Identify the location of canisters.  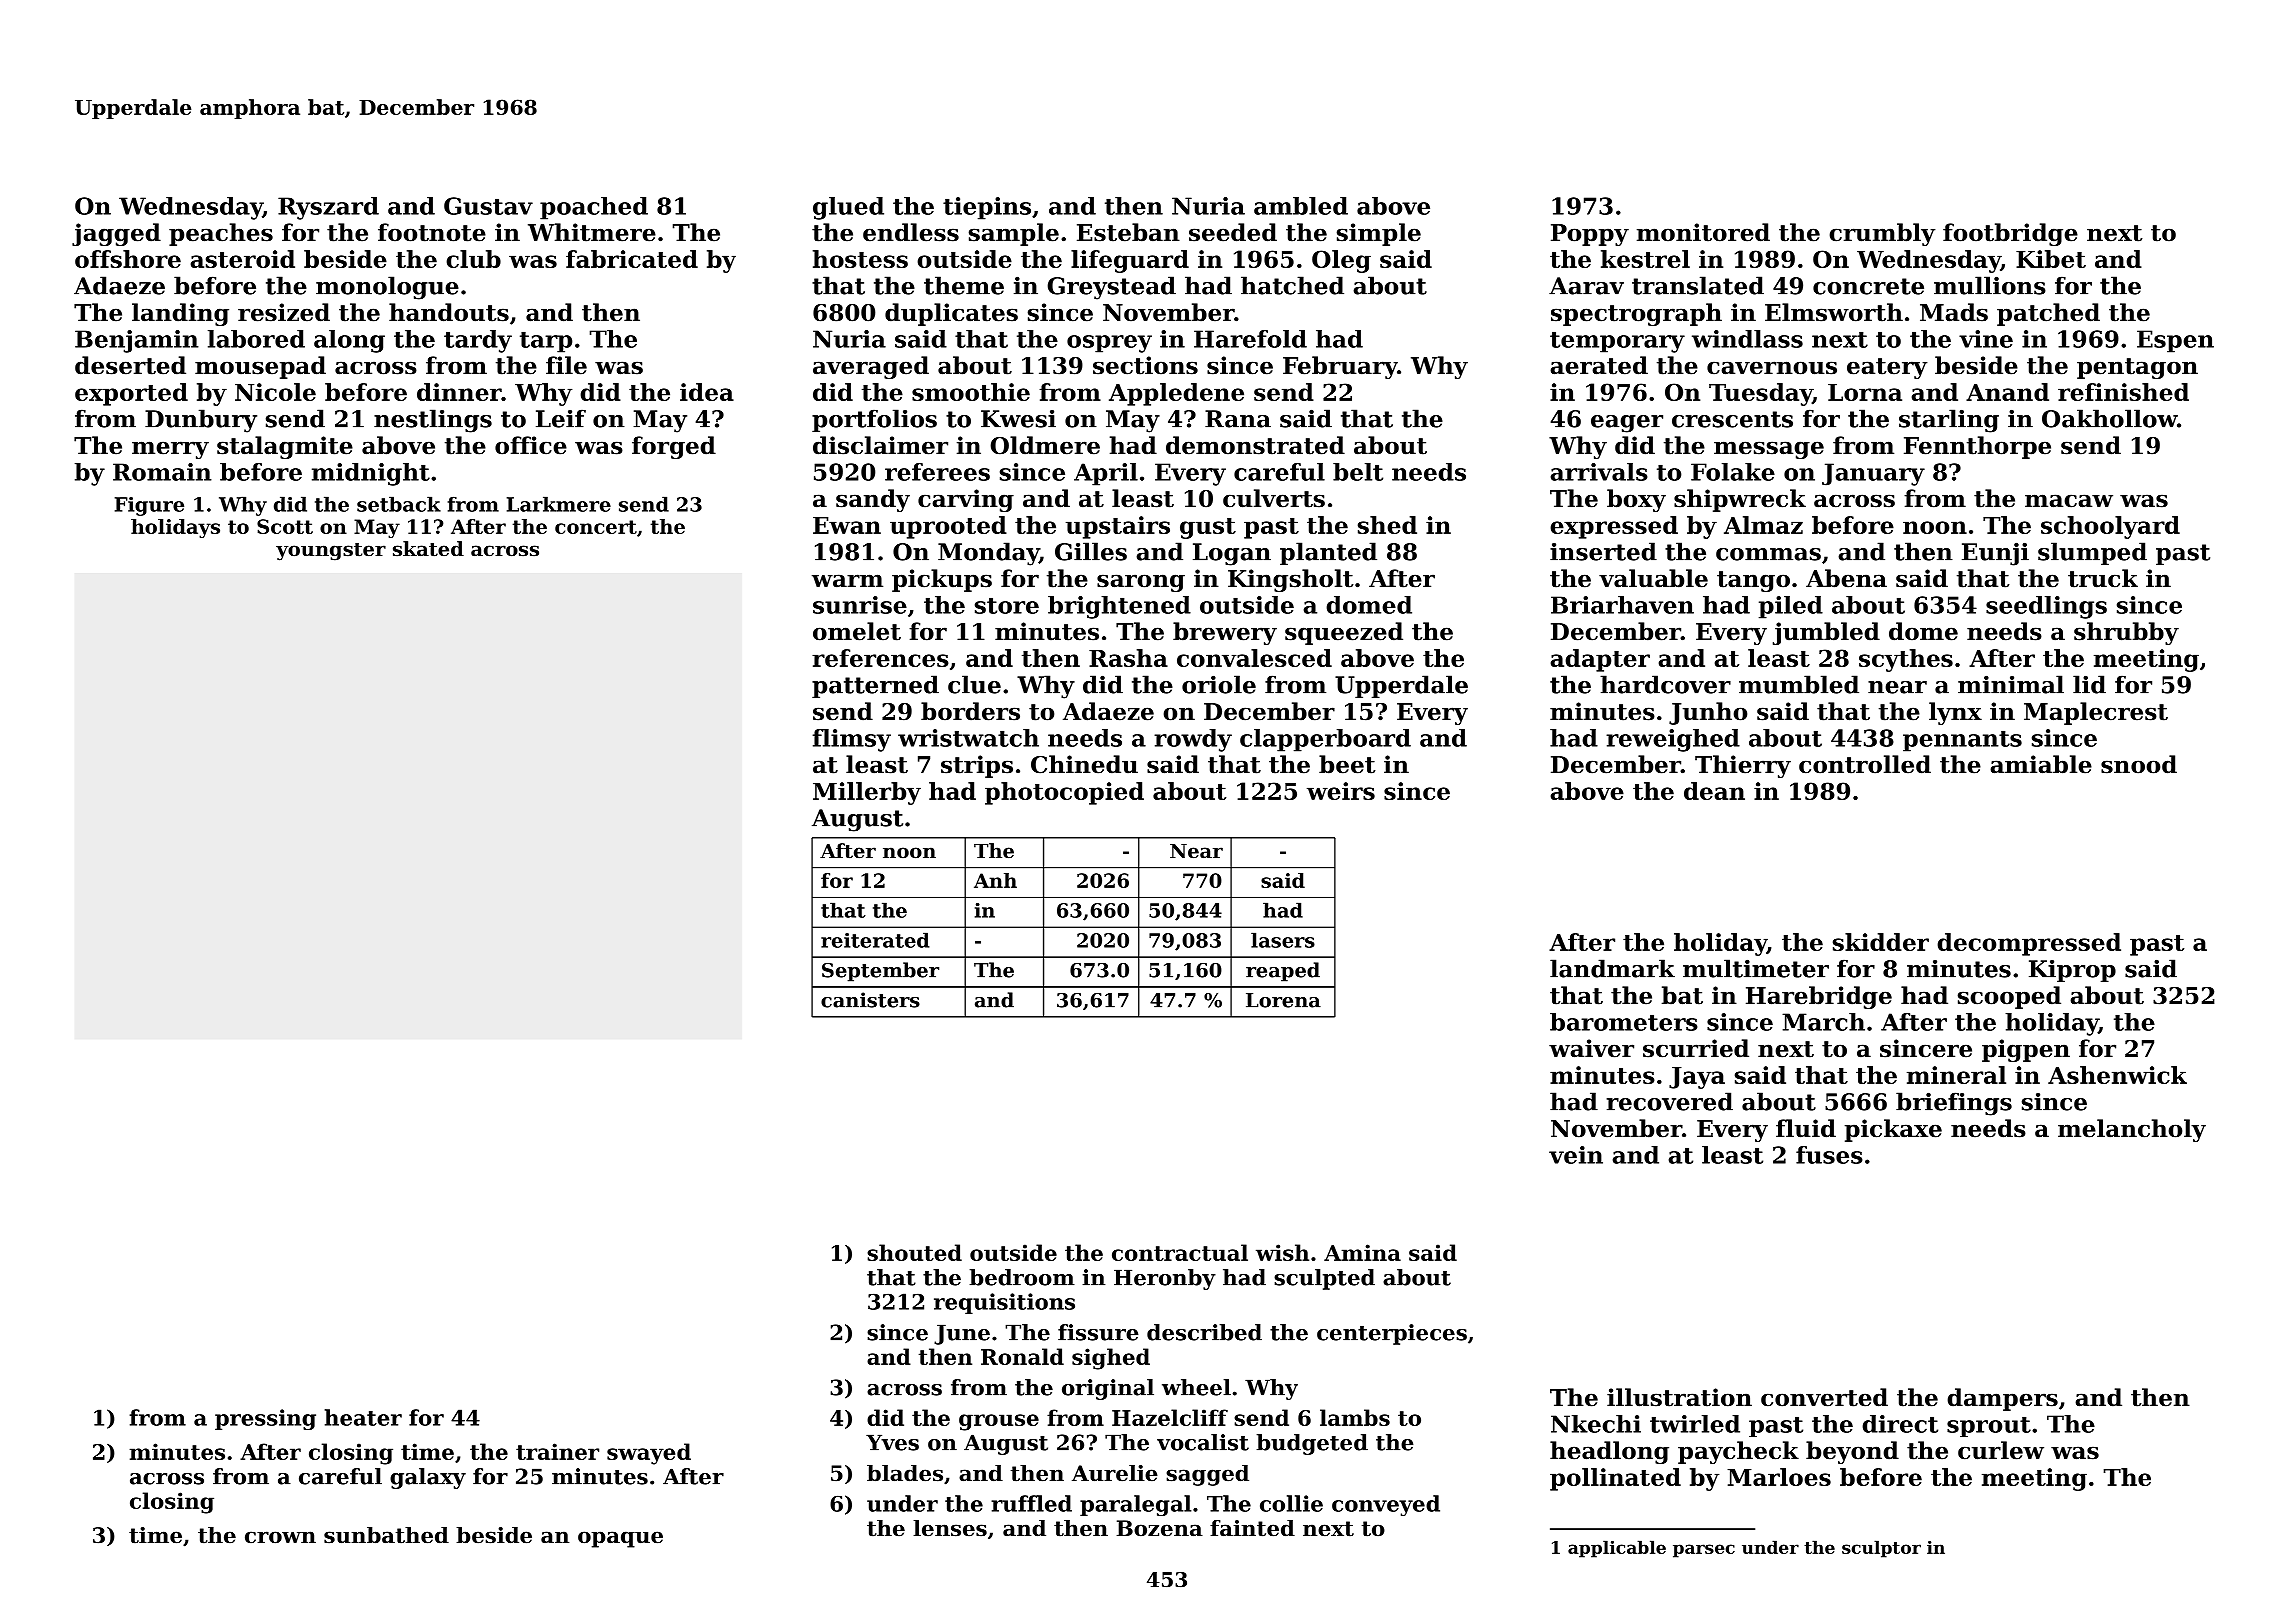
(870, 1000).
